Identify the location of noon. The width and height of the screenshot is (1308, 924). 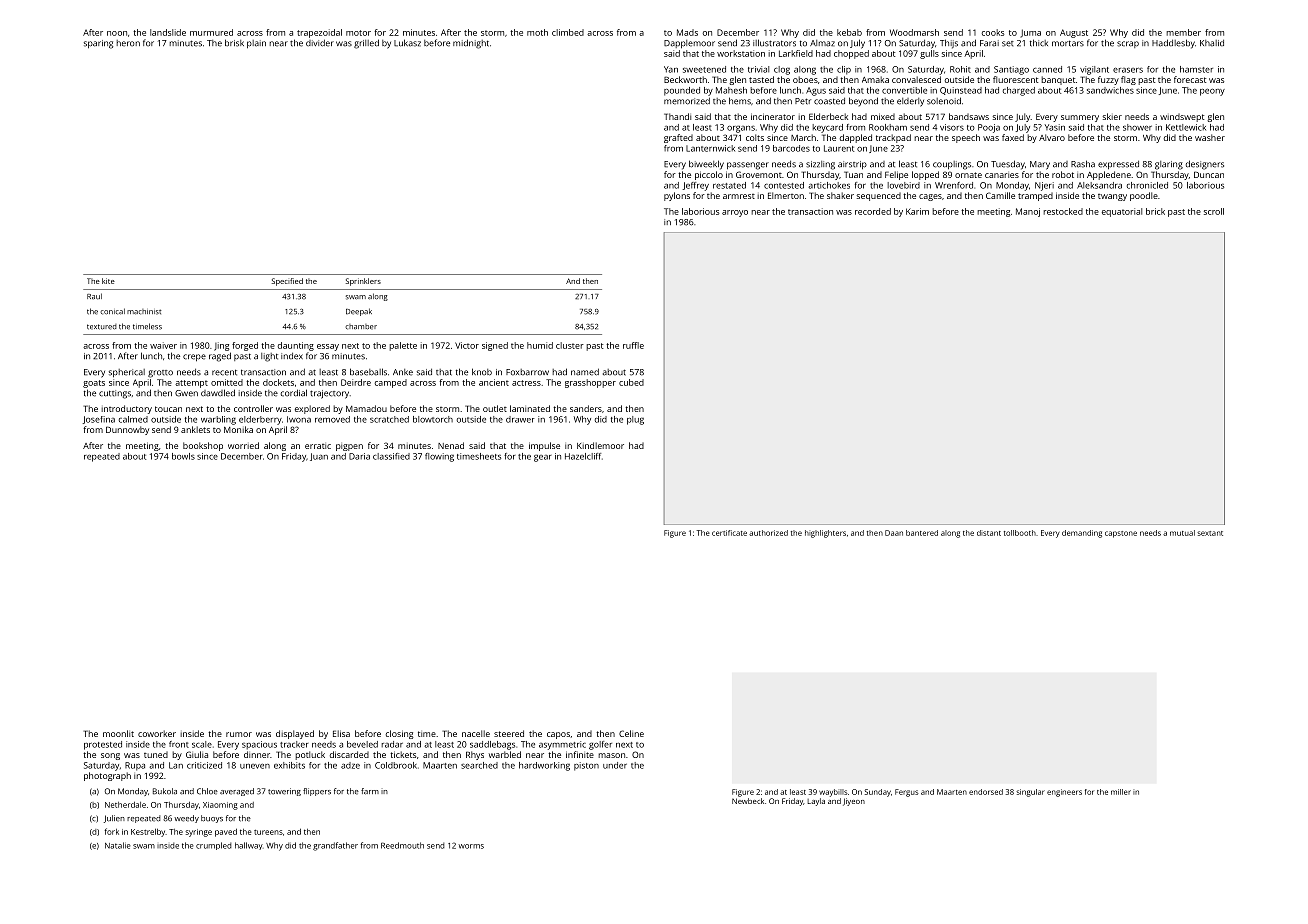
(117, 33).
